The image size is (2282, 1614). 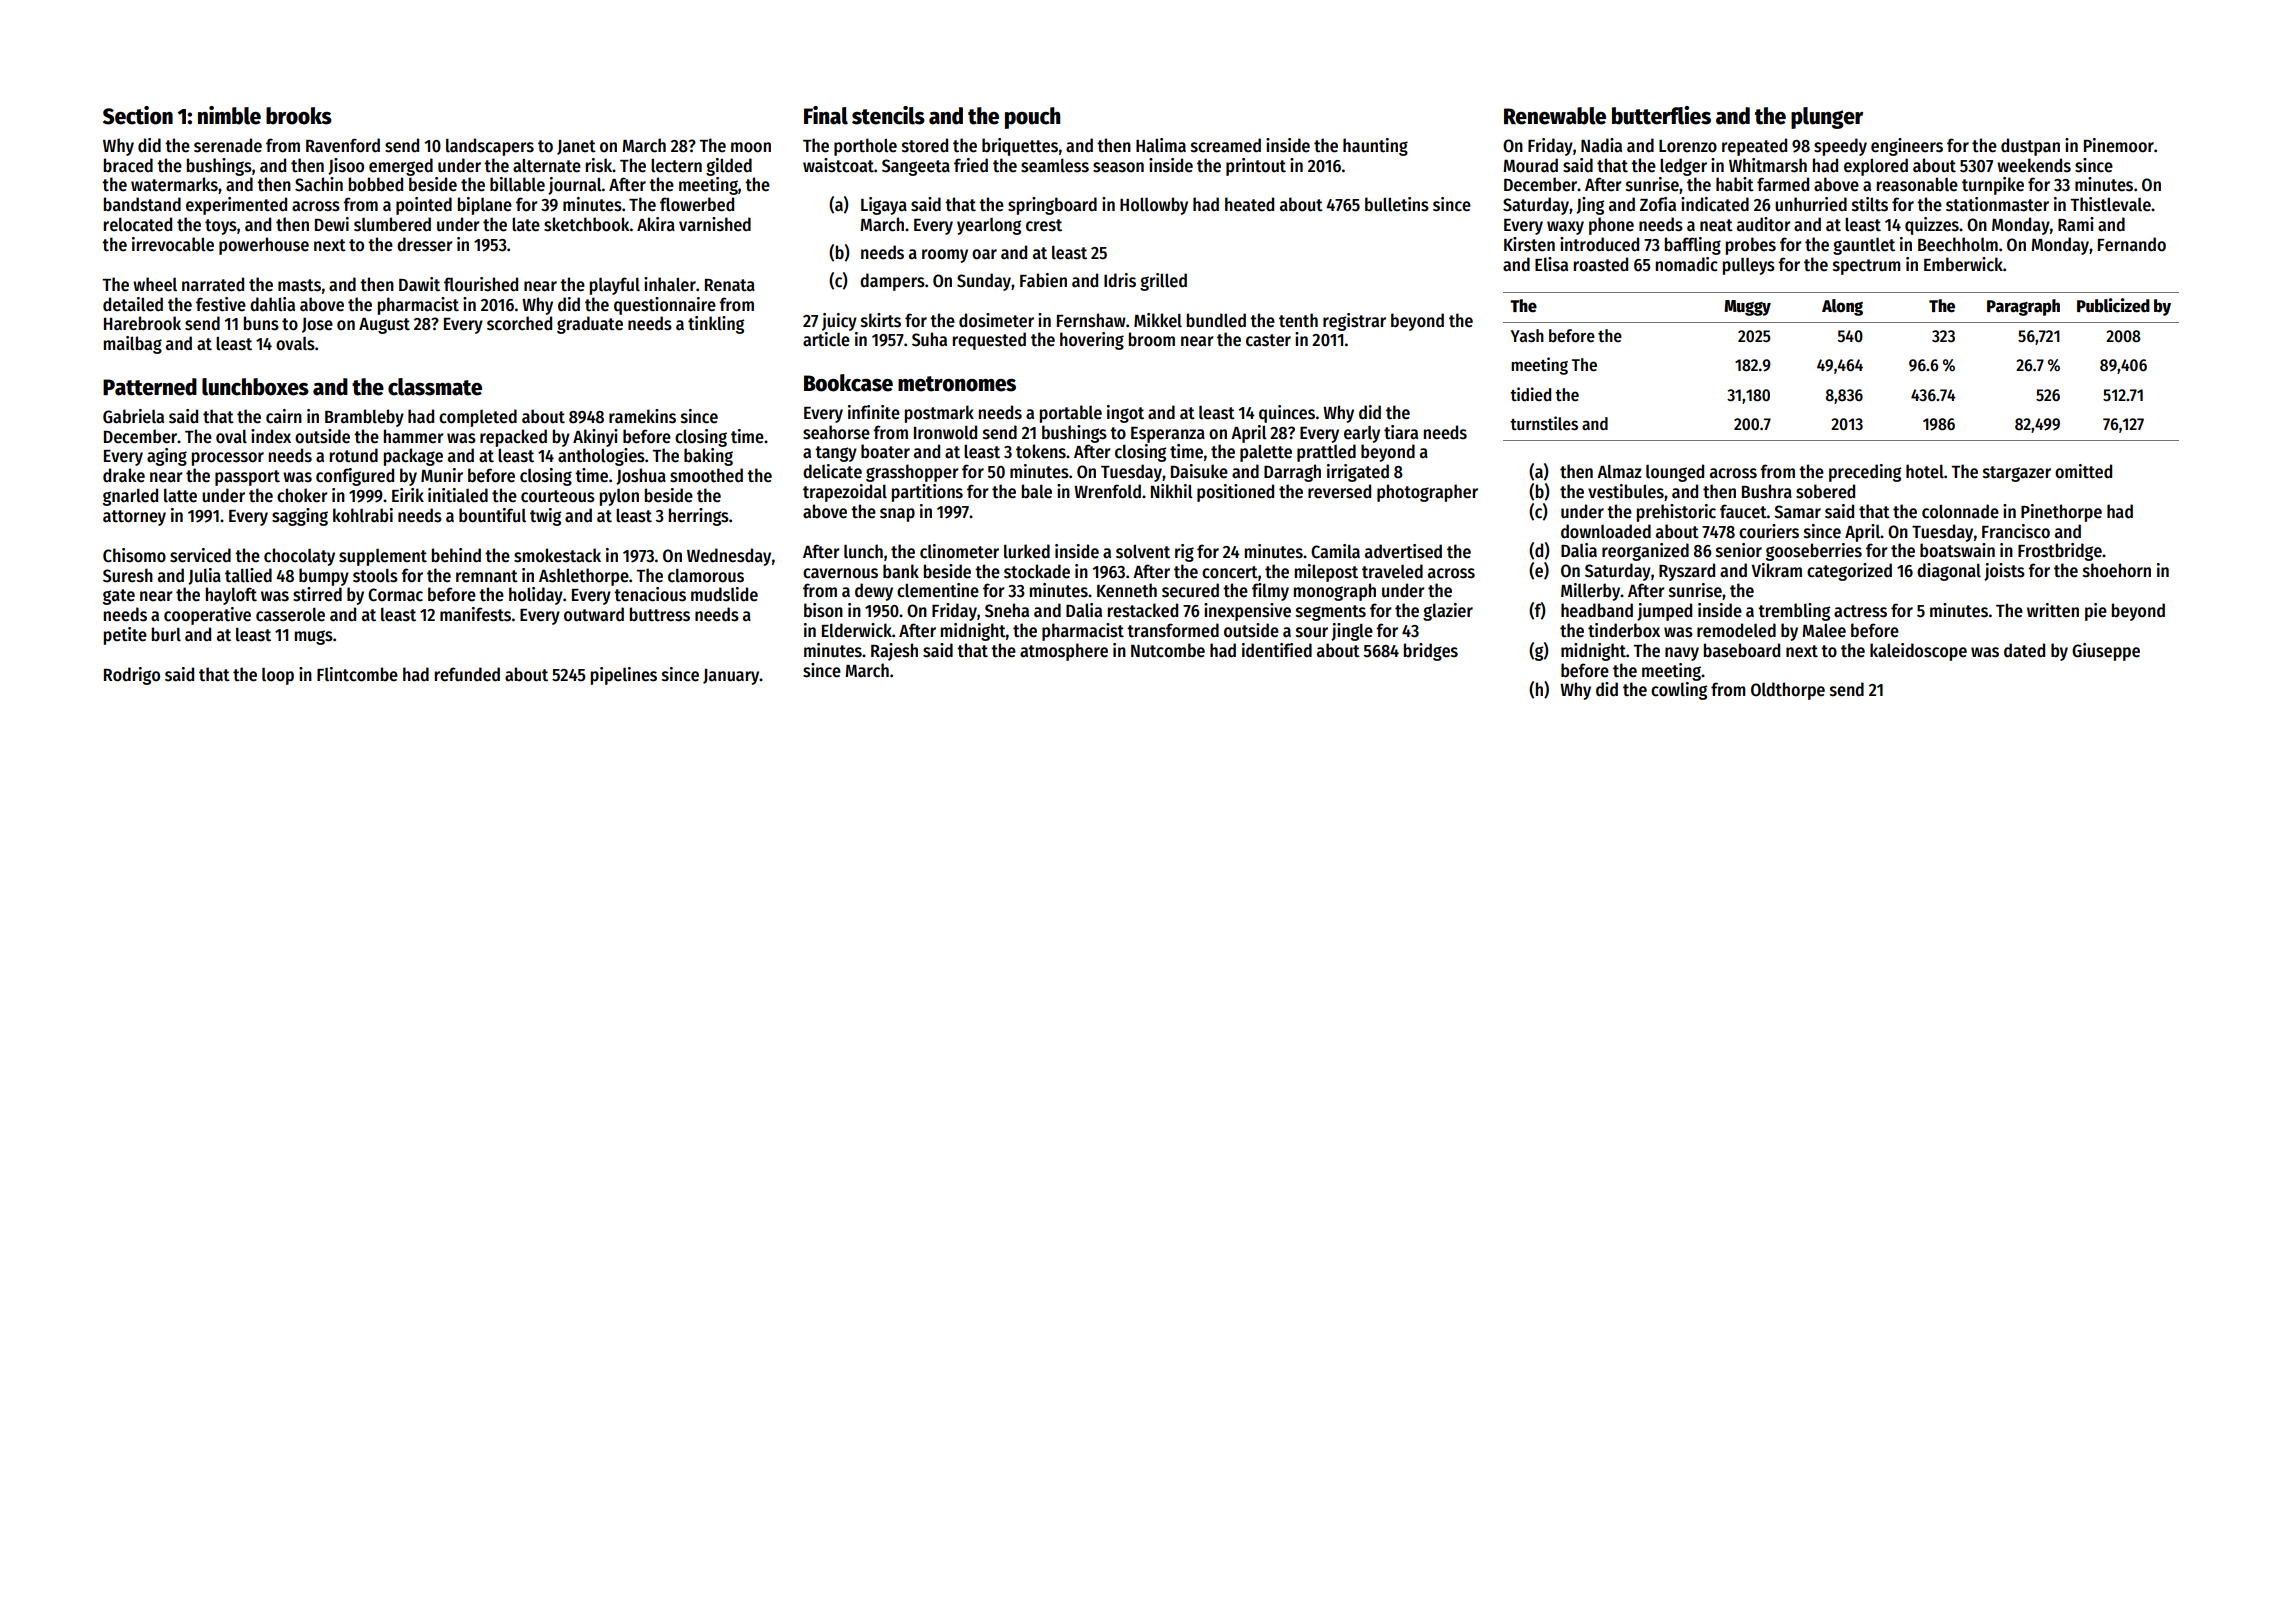 What do you see at coordinates (2113, 305) in the document?
I see `Publicized` at bounding box center [2113, 305].
